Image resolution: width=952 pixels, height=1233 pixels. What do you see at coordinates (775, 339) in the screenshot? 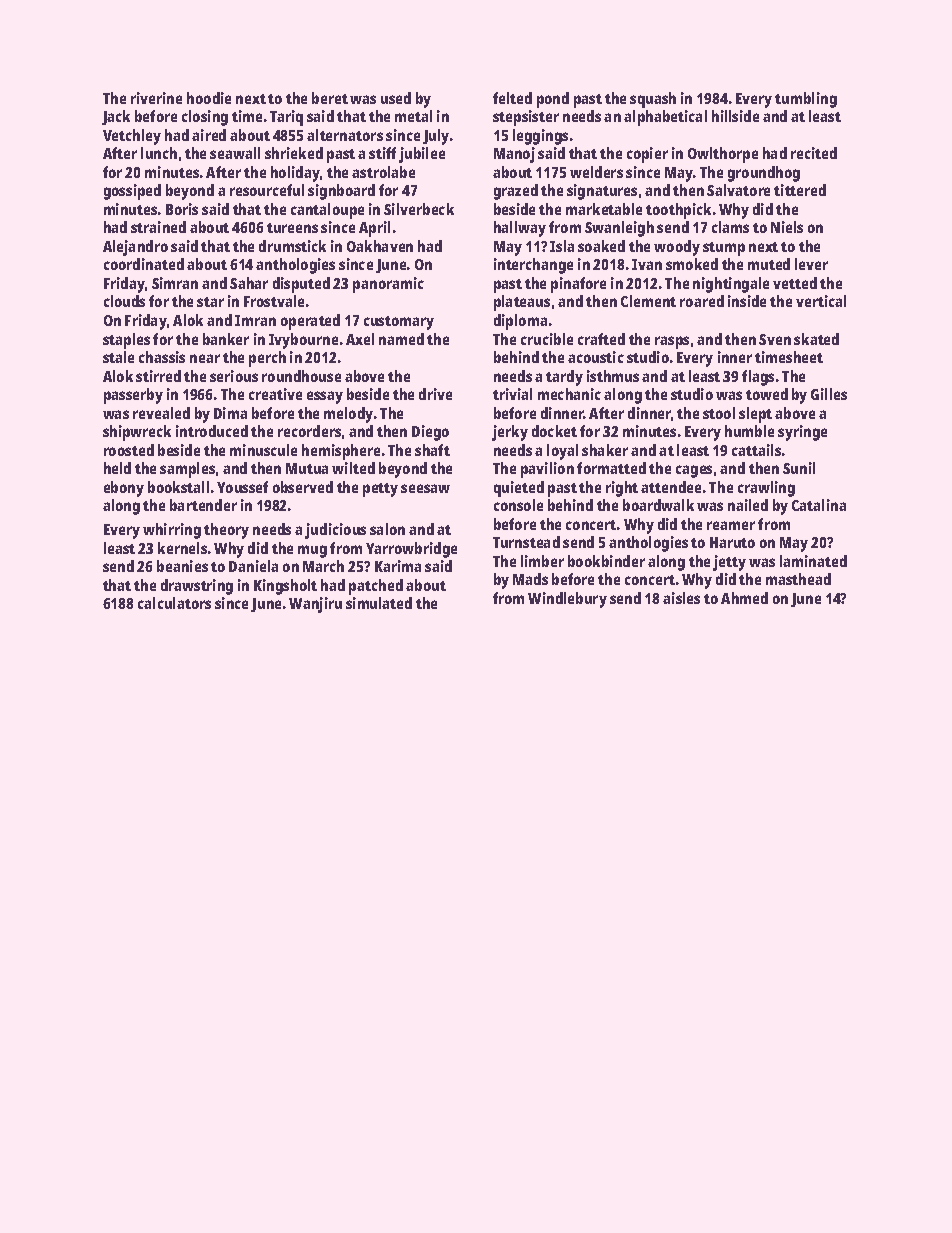
I see `Sven` at bounding box center [775, 339].
